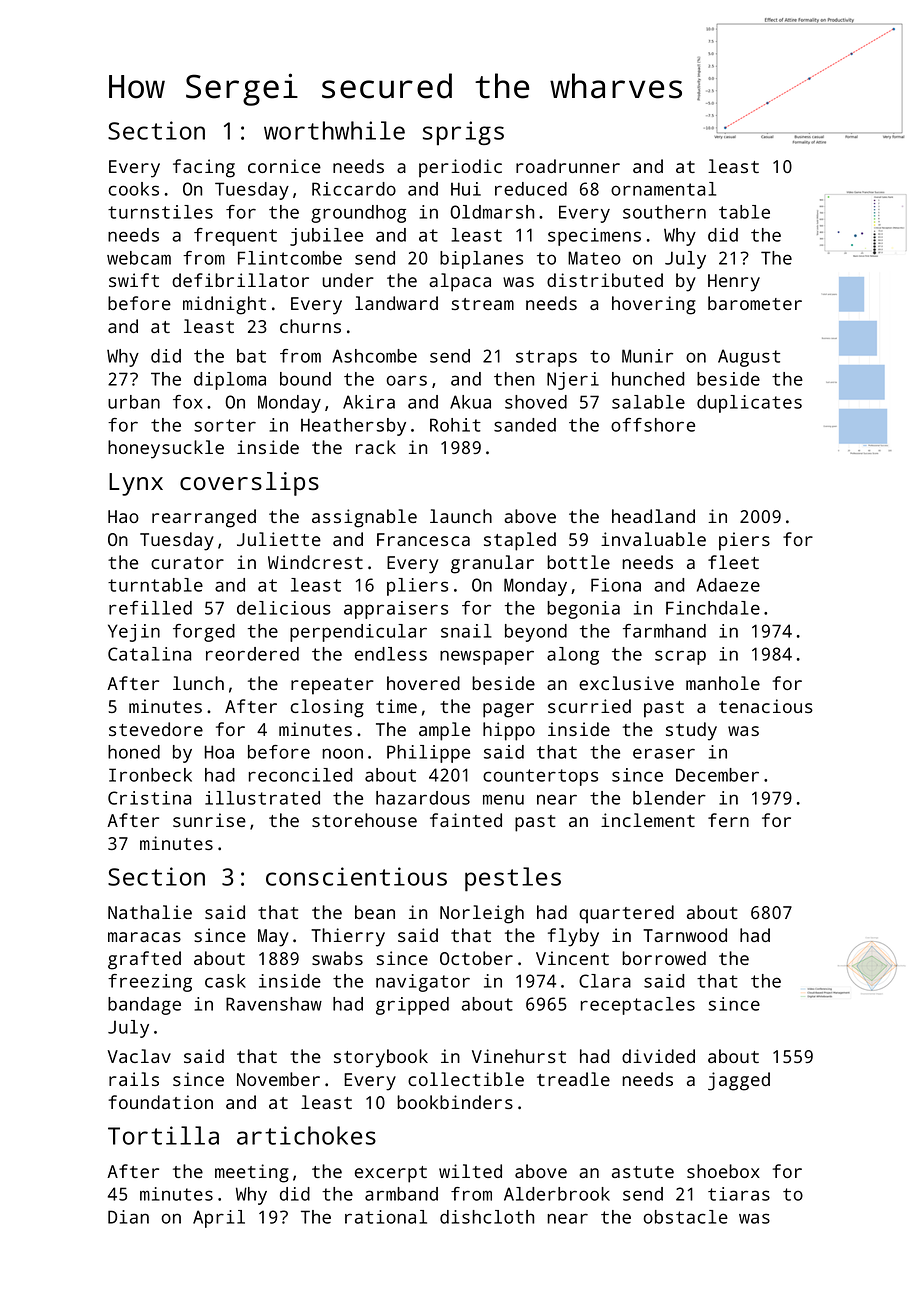 The width and height of the screenshot is (924, 1308). I want to click on Tarnwood, so click(685, 935).
